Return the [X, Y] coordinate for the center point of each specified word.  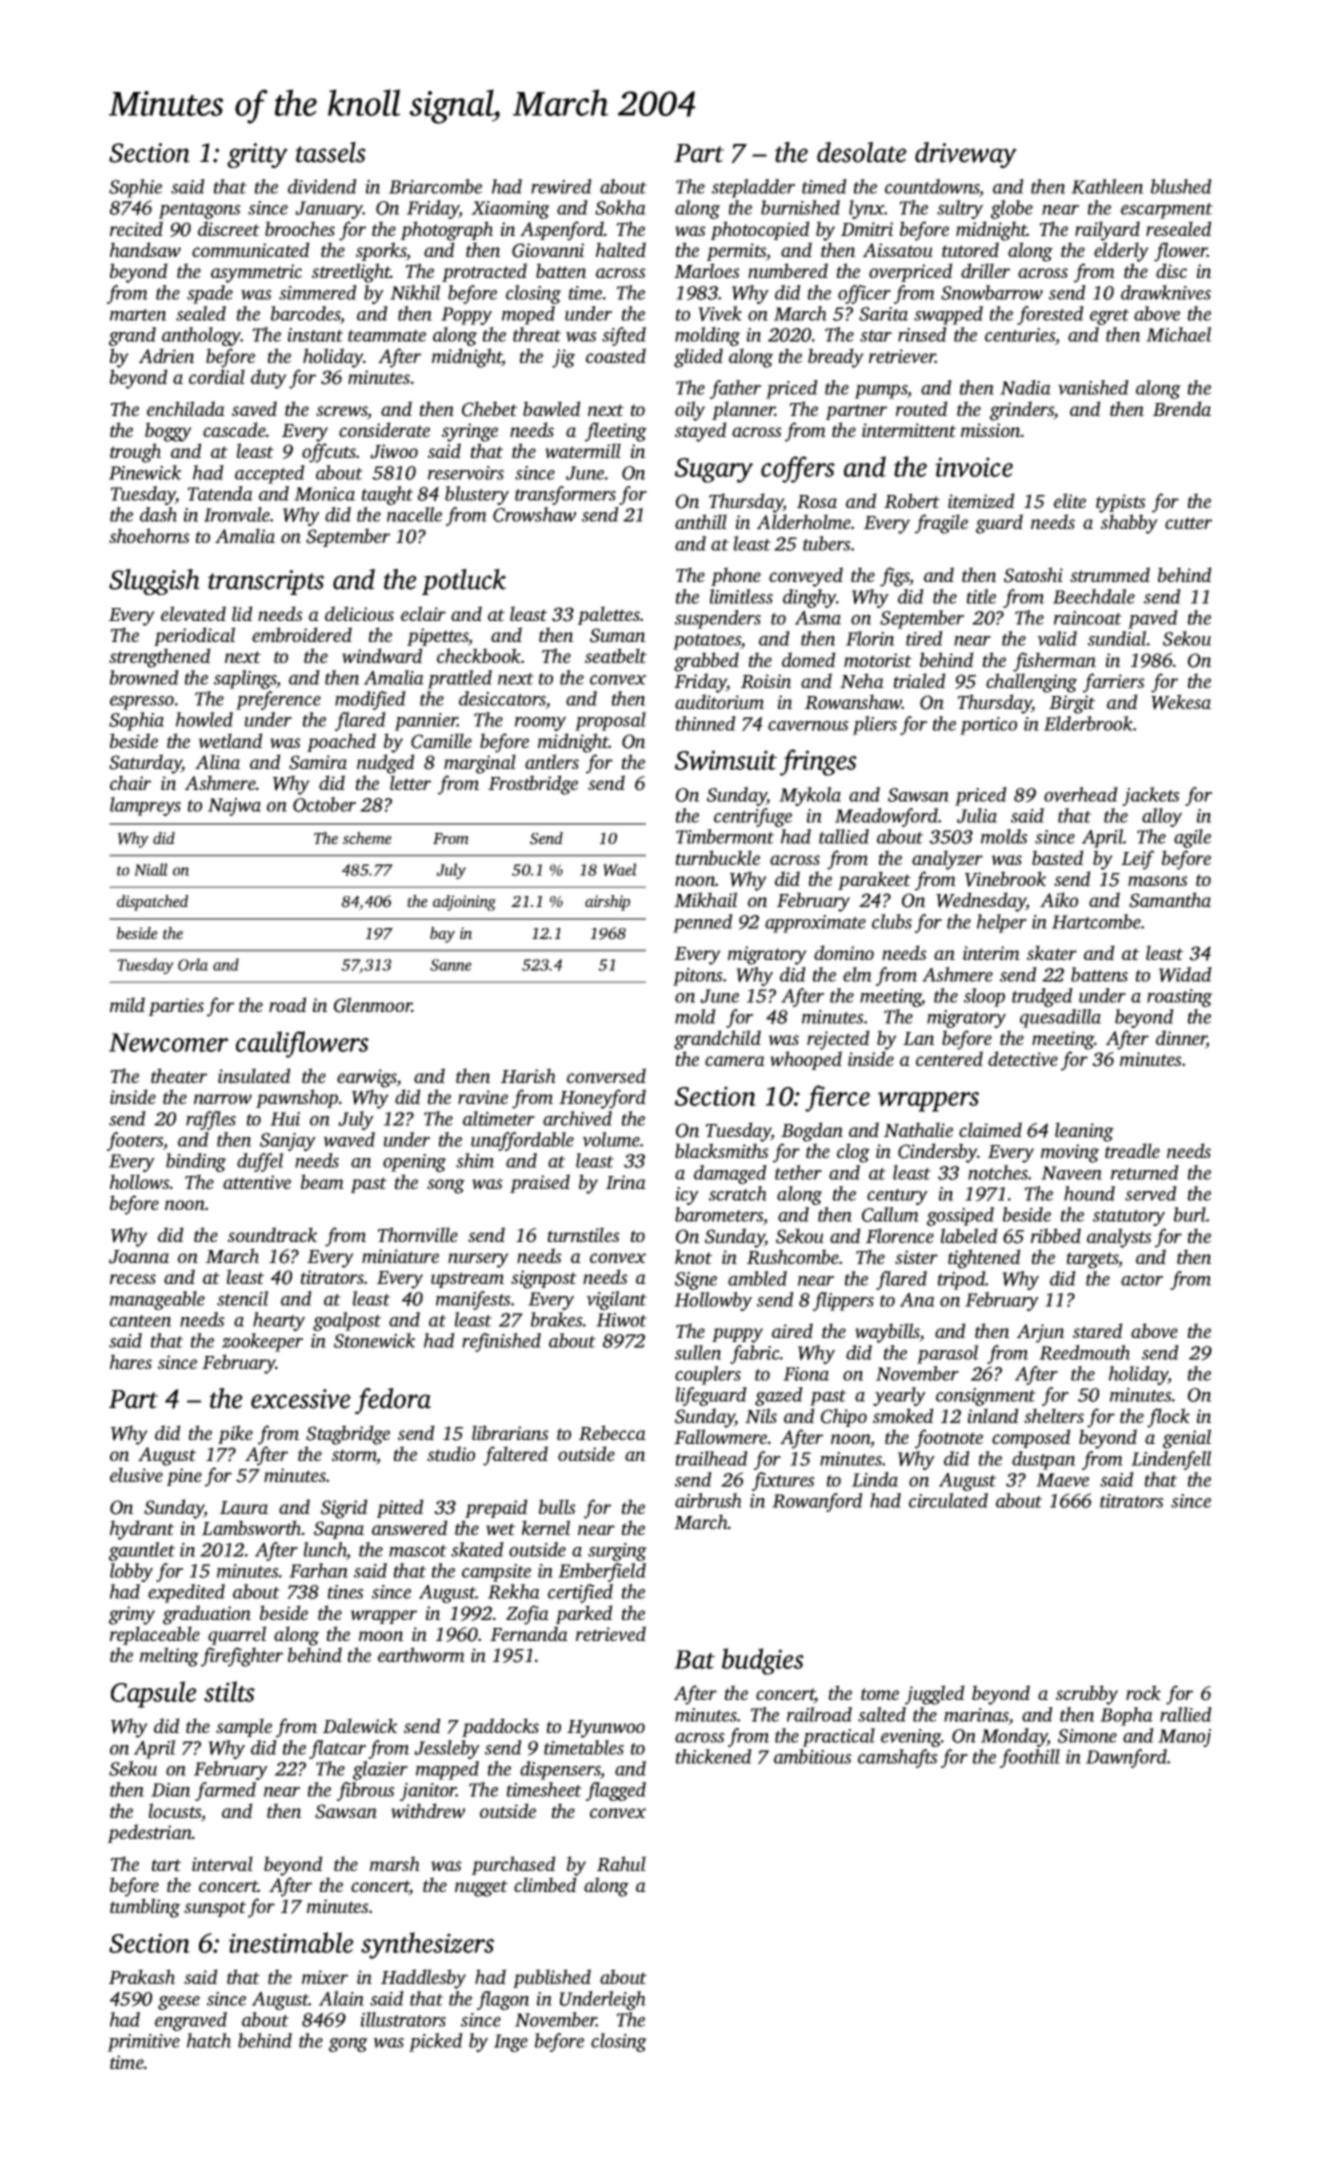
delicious [359, 613]
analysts [1119, 1238]
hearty [279, 1321]
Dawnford [1126, 1758]
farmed [225, 1791]
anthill [701, 521]
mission [990, 430]
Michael [1178, 334]
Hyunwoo [606, 1729]
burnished [800, 207]
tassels [331, 152]
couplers [708, 1375]
